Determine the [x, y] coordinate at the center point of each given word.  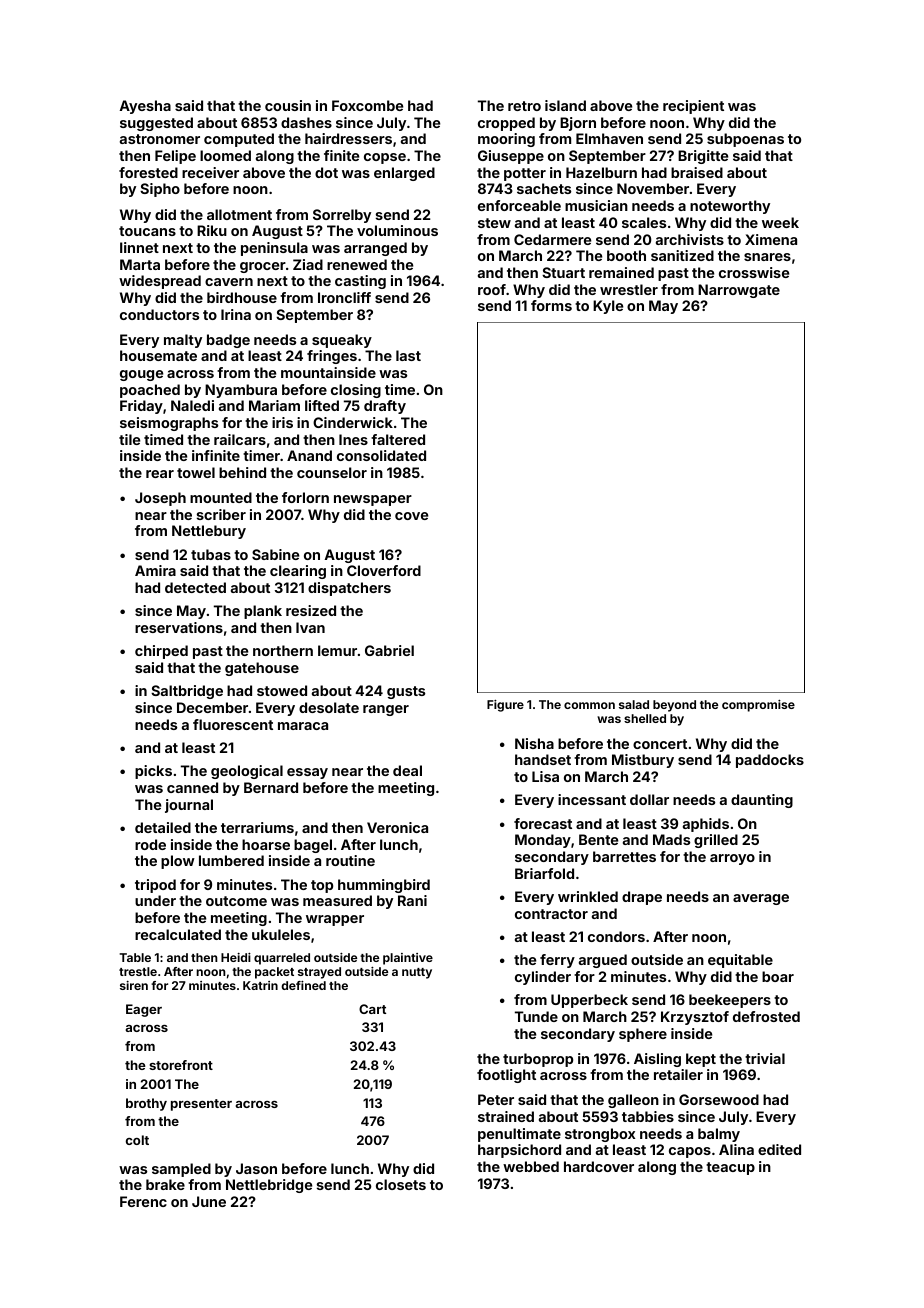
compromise [758, 706]
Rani [412, 900]
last [408, 355]
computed [239, 140]
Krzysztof [695, 1018]
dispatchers [349, 589]
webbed [531, 1166]
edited [779, 1149]
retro [524, 106]
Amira [155, 570]
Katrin [260, 985]
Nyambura [241, 391]
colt [137, 1140]
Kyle [608, 307]
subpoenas [745, 140]
